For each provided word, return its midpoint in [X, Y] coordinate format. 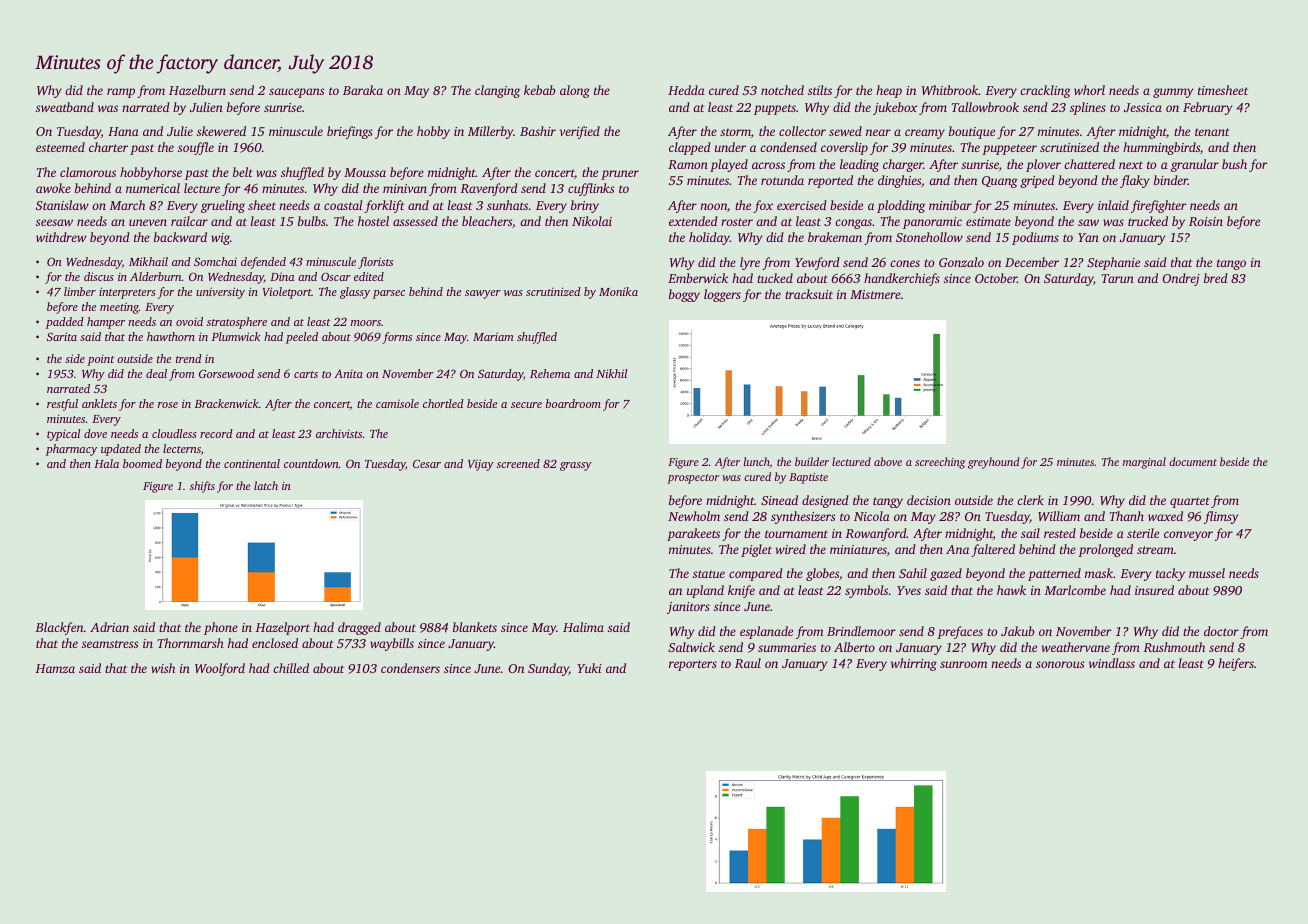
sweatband [65, 107]
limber [80, 291]
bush [1234, 164]
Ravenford [489, 189]
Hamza [55, 668]
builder [812, 461]
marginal [1144, 463]
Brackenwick [227, 403]
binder [1171, 180]
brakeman [835, 237]
